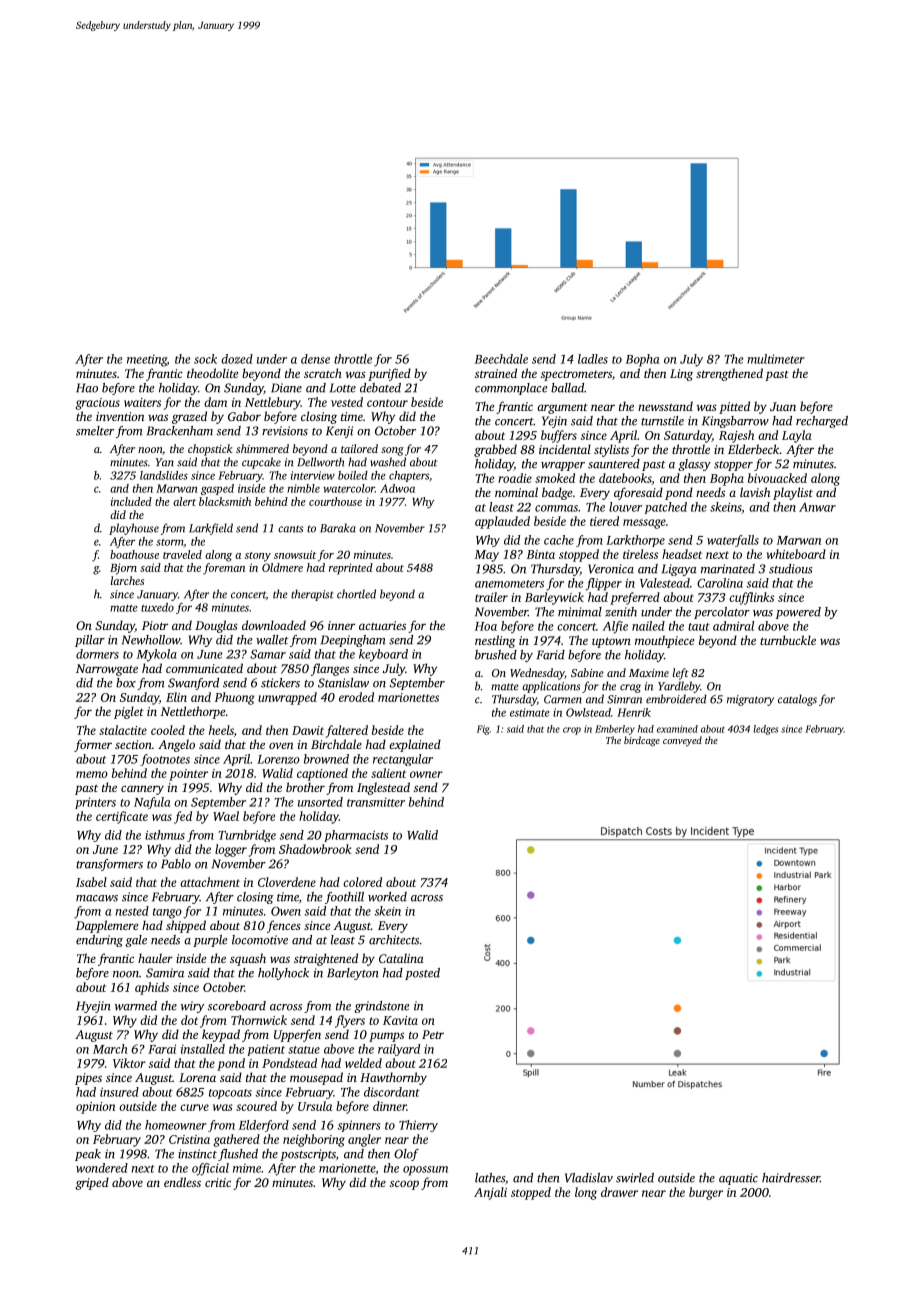 The image size is (924, 1308). I want to click on cufflinks, so click(751, 598).
